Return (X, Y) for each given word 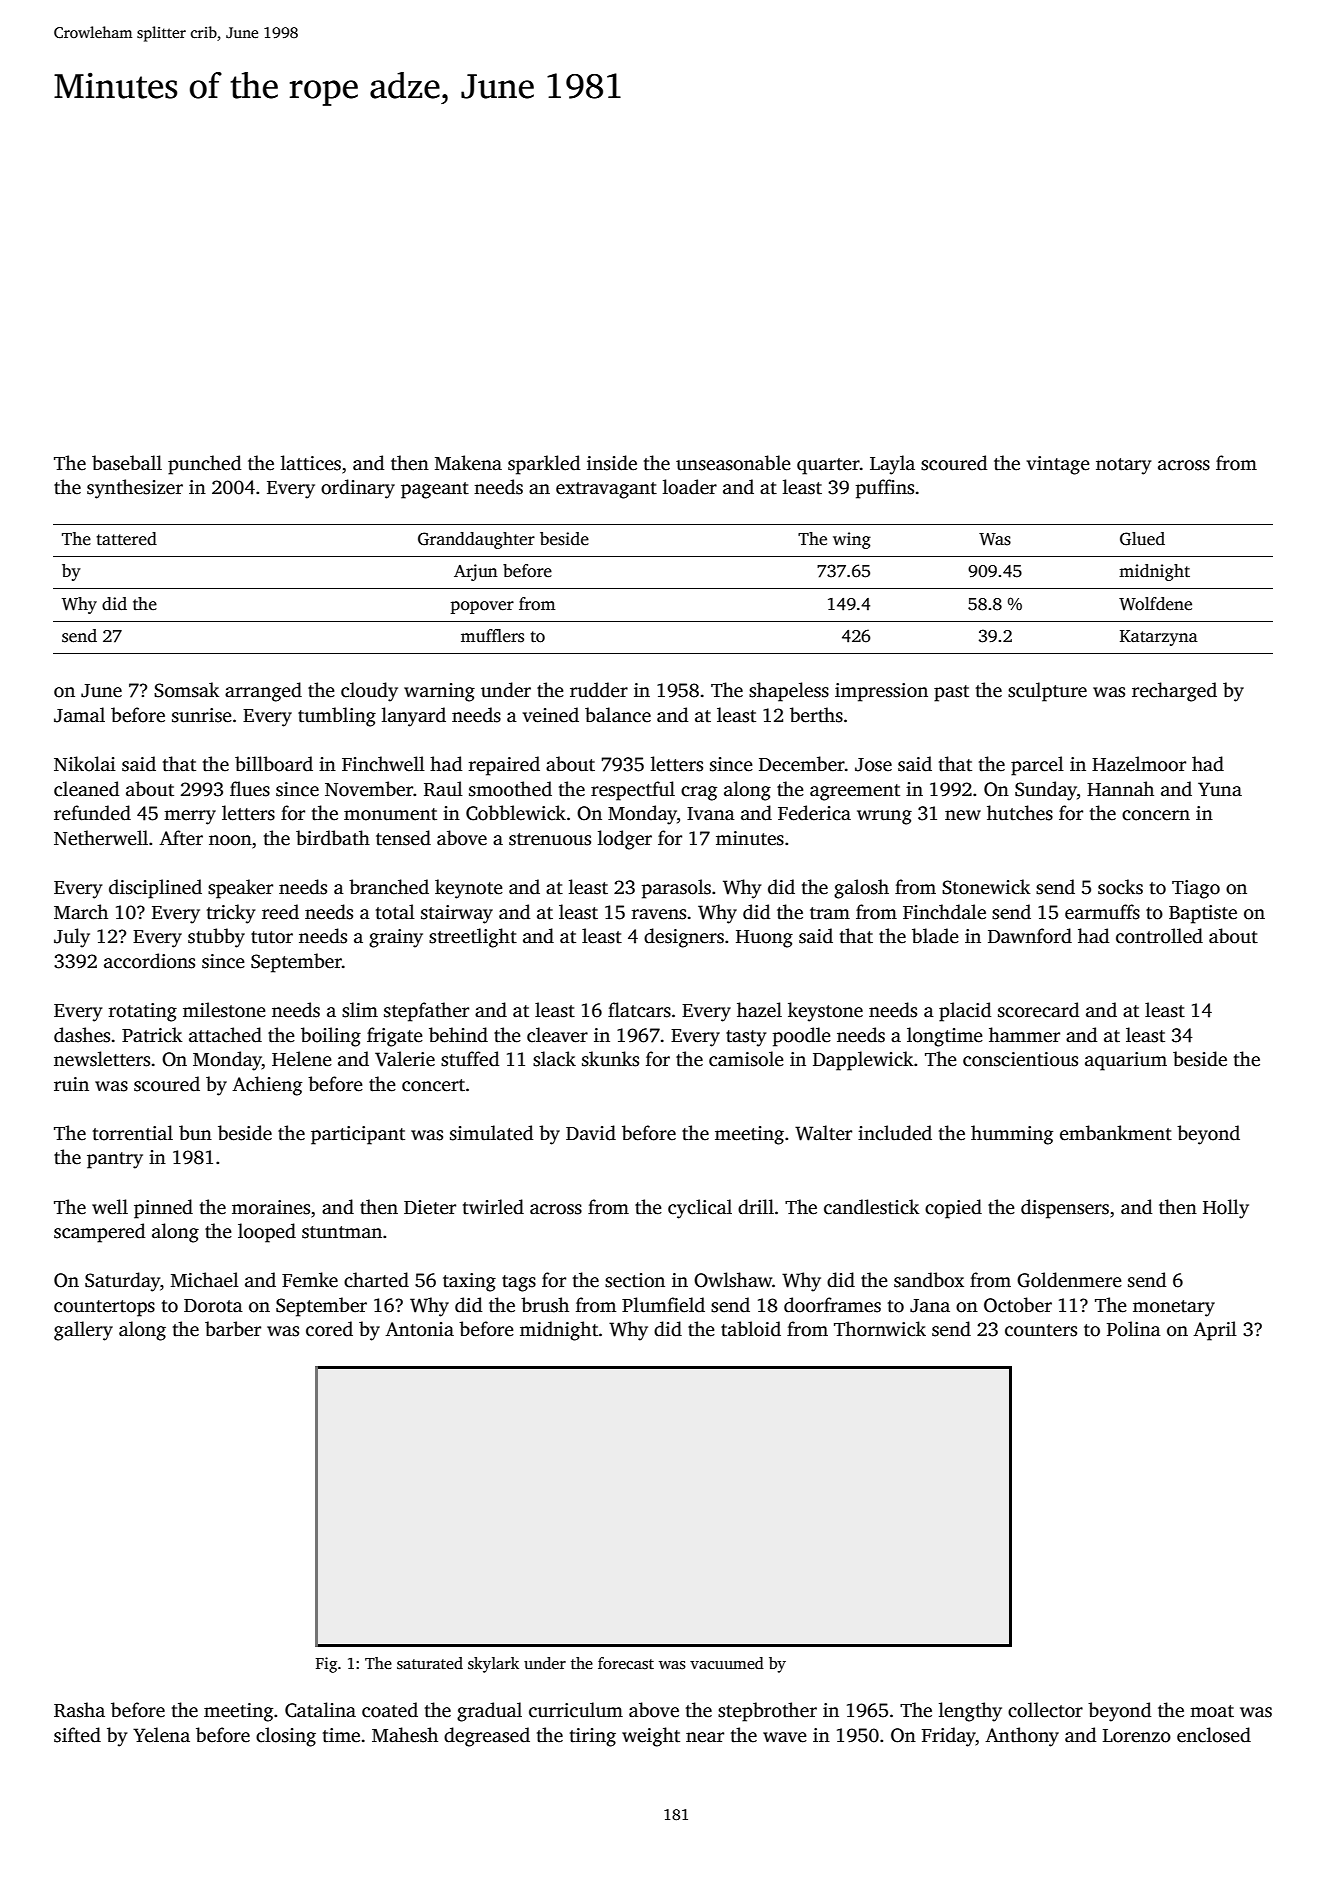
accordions (149, 961)
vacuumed (727, 1663)
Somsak (187, 690)
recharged (1174, 692)
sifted (77, 1735)
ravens (659, 914)
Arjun (476, 572)
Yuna (1220, 789)
